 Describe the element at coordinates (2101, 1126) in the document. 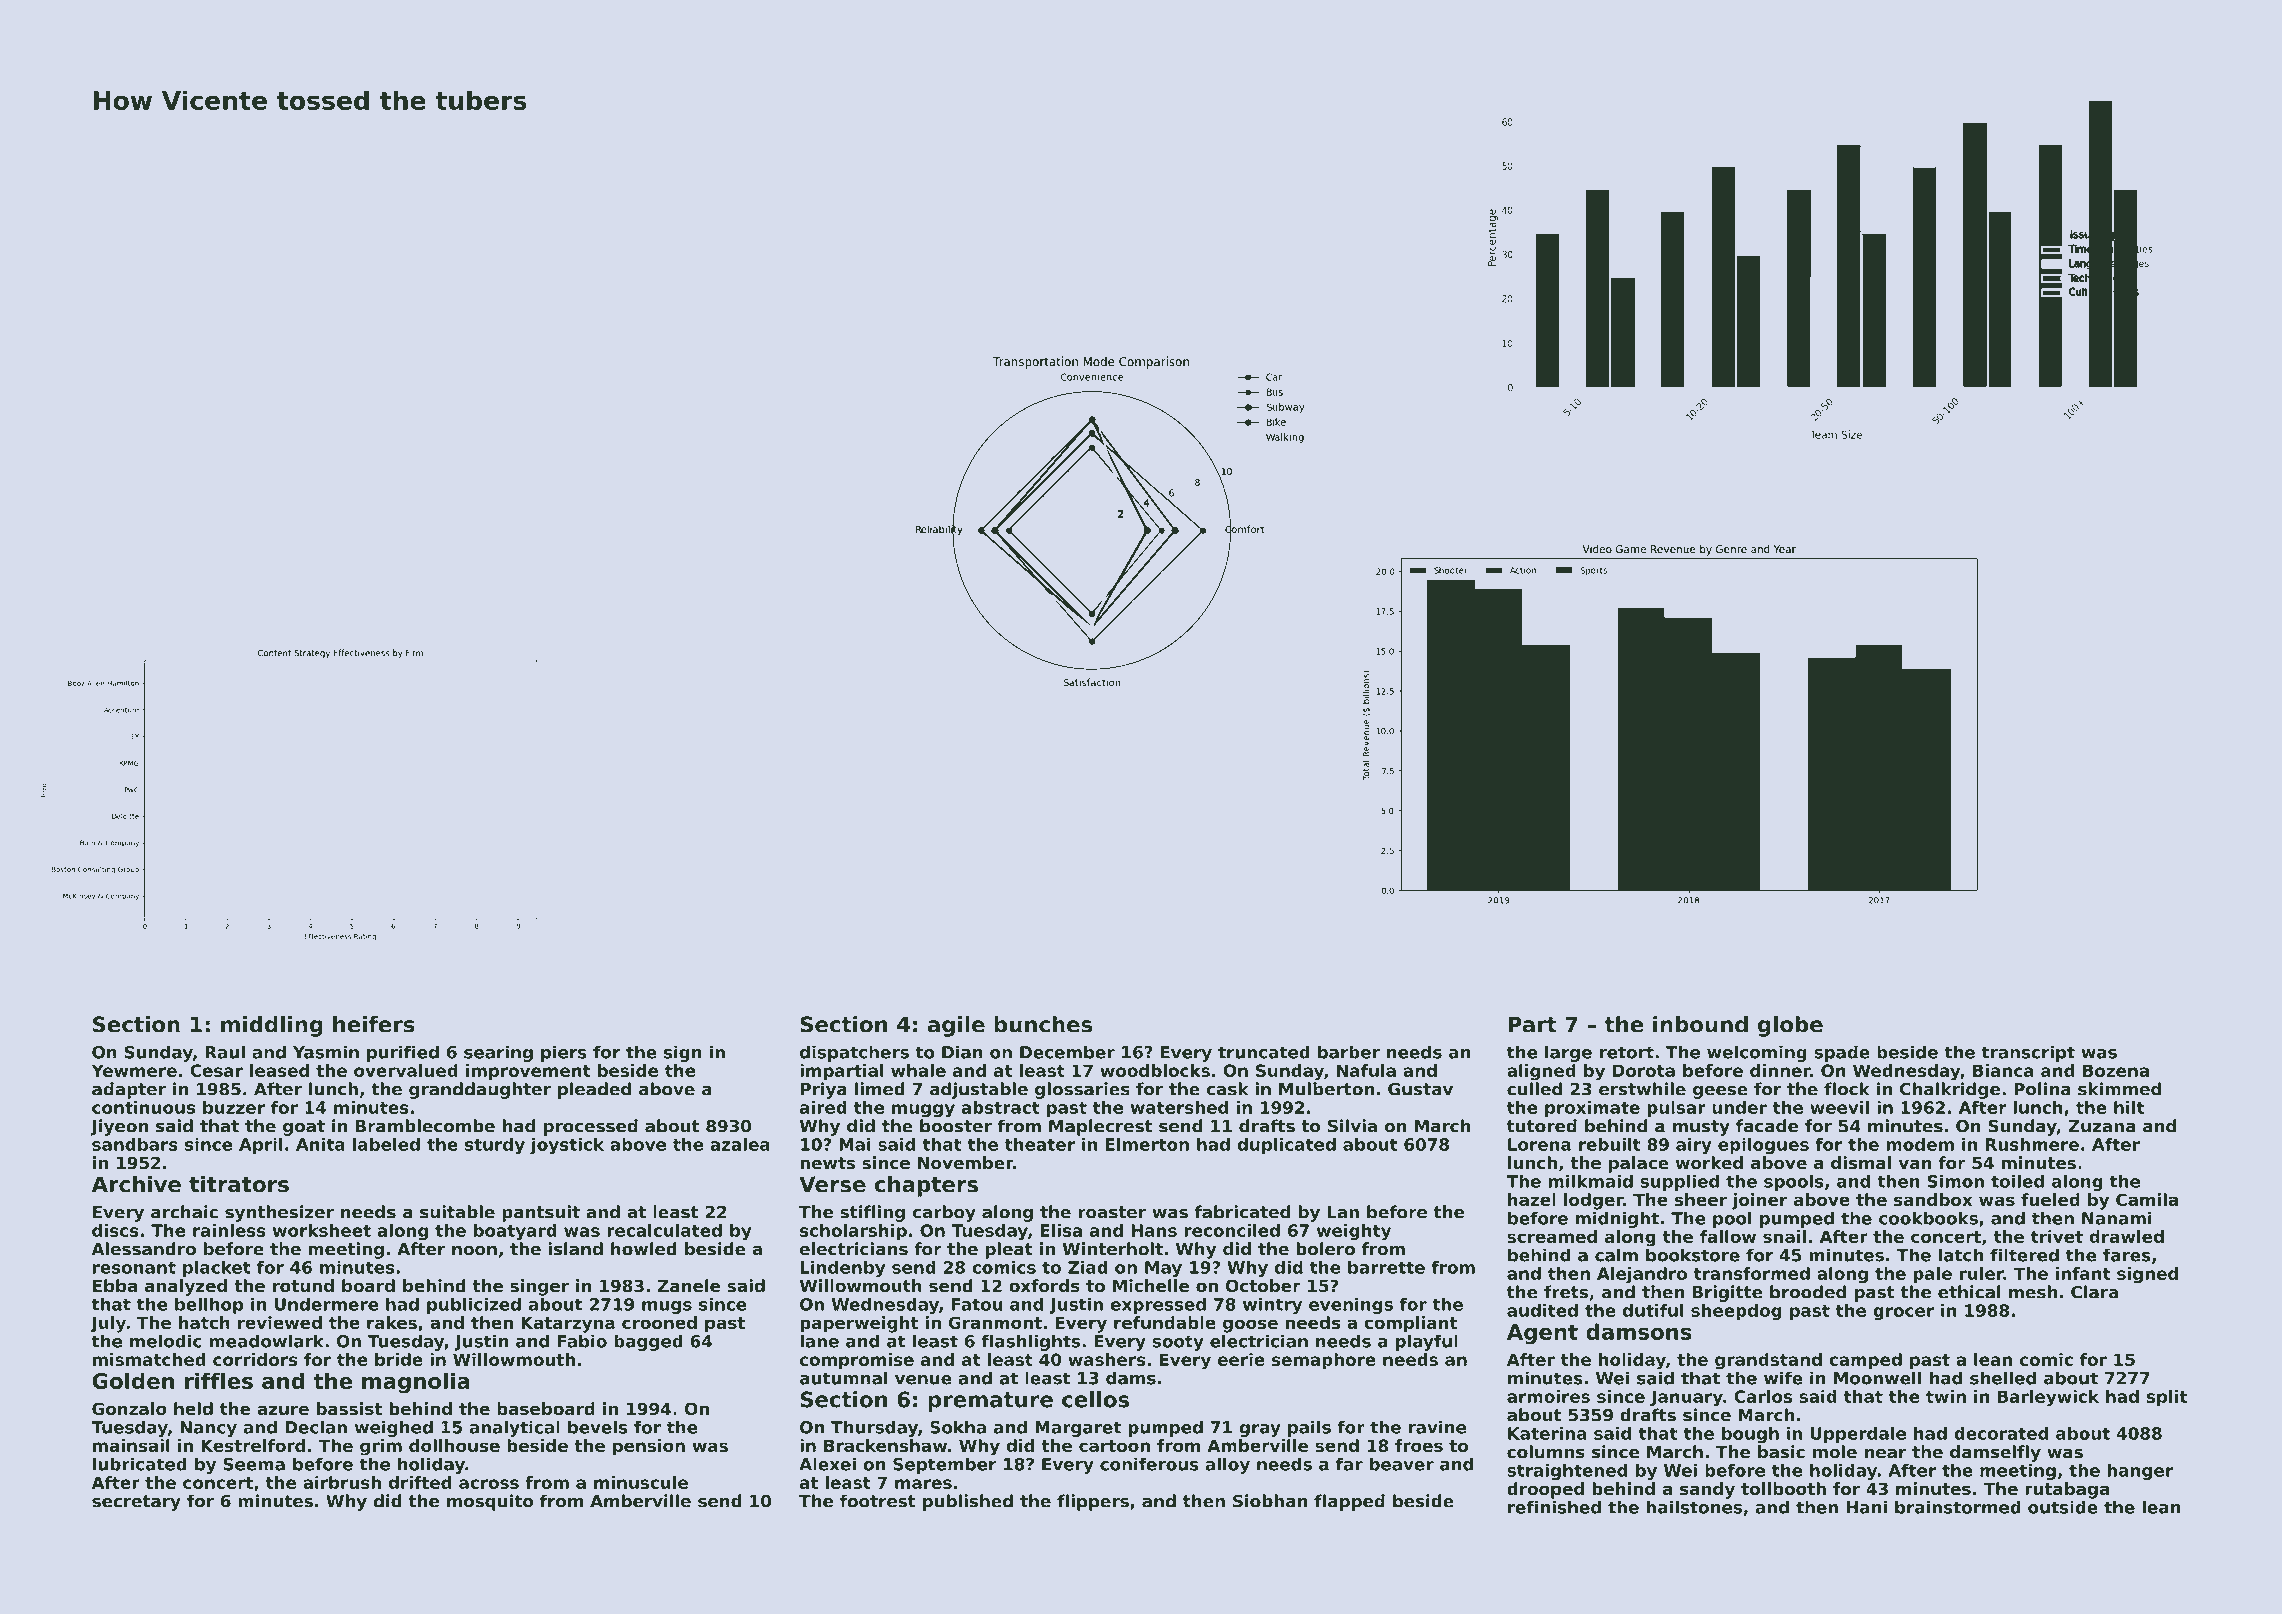

I see `Zuzana` at that location.
